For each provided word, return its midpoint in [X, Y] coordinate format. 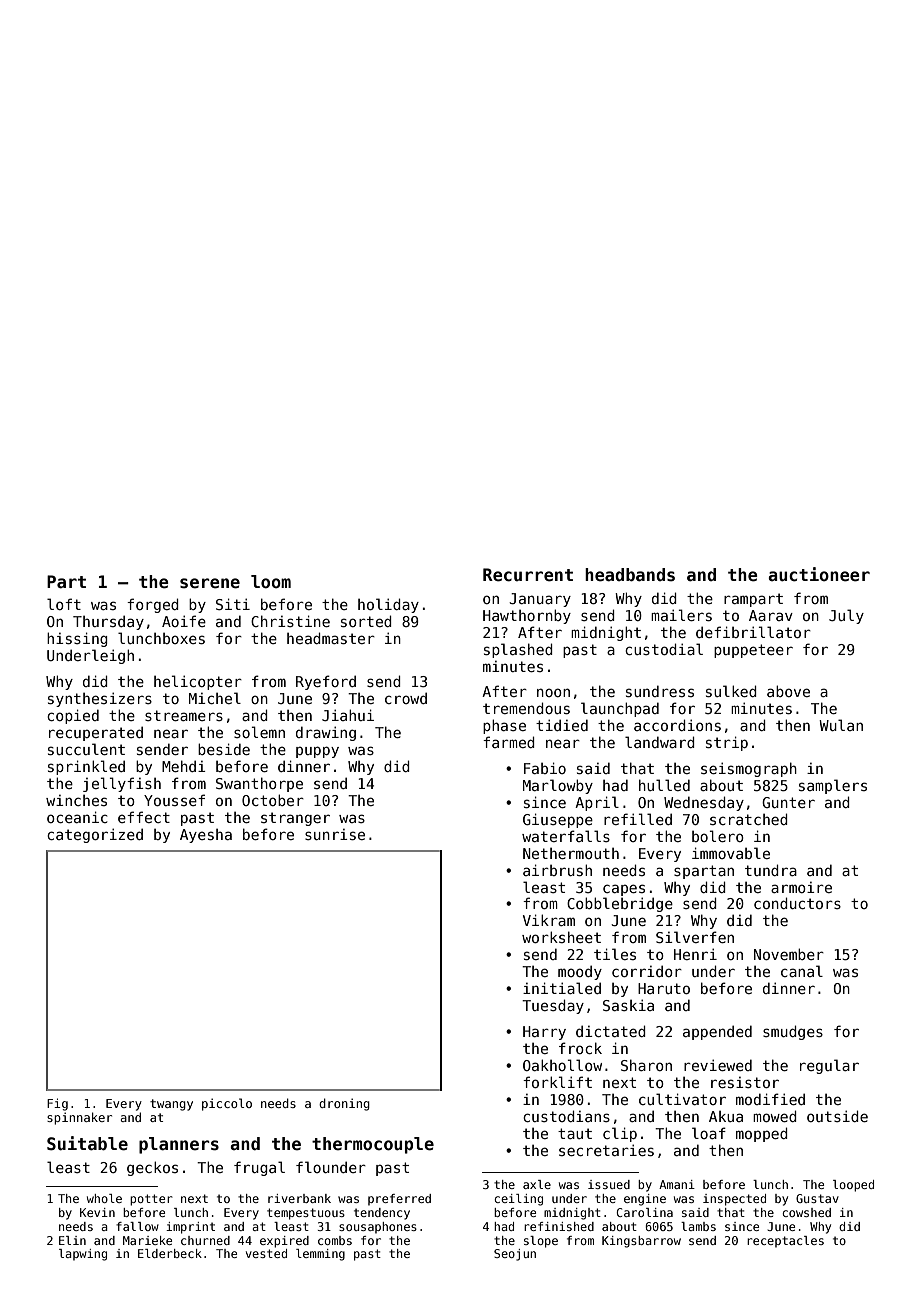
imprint [190, 1228]
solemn [259, 732]
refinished [559, 1226]
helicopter [198, 682]
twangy [171, 1105]
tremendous [526, 708]
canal [802, 971]
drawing [326, 733]
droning [344, 1104]
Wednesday [704, 803]
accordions [677, 725]
